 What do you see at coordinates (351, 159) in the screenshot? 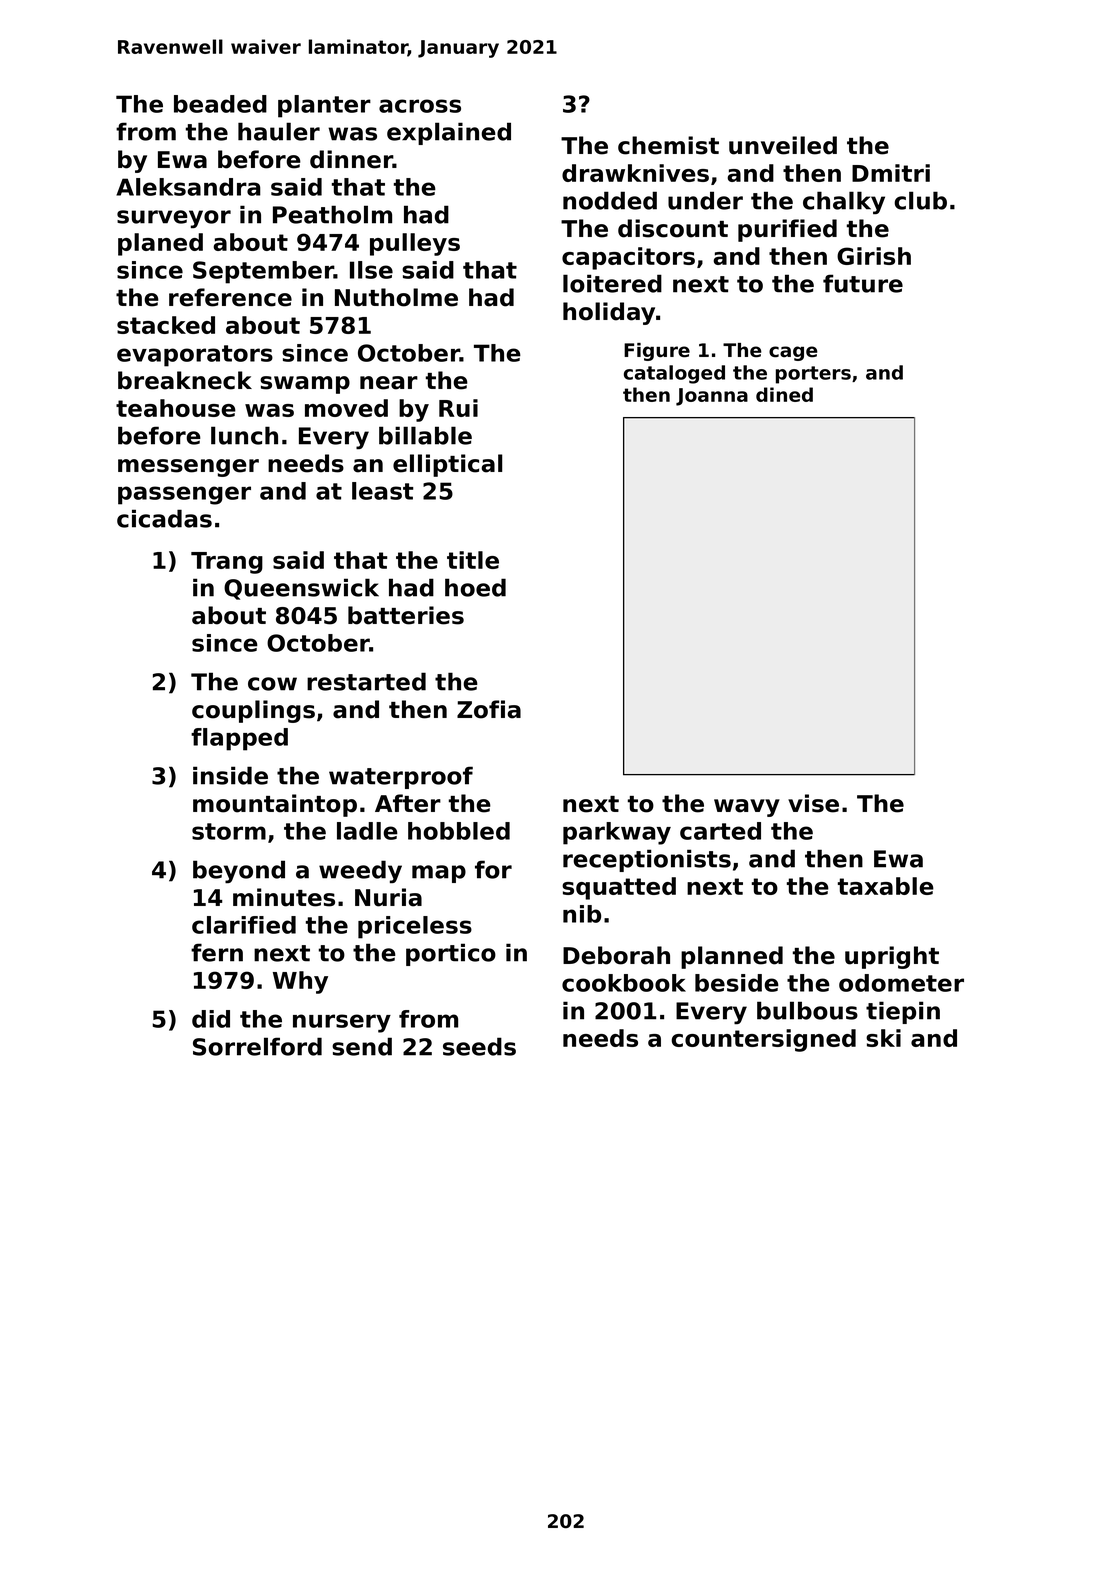
I see `dinner` at bounding box center [351, 159].
